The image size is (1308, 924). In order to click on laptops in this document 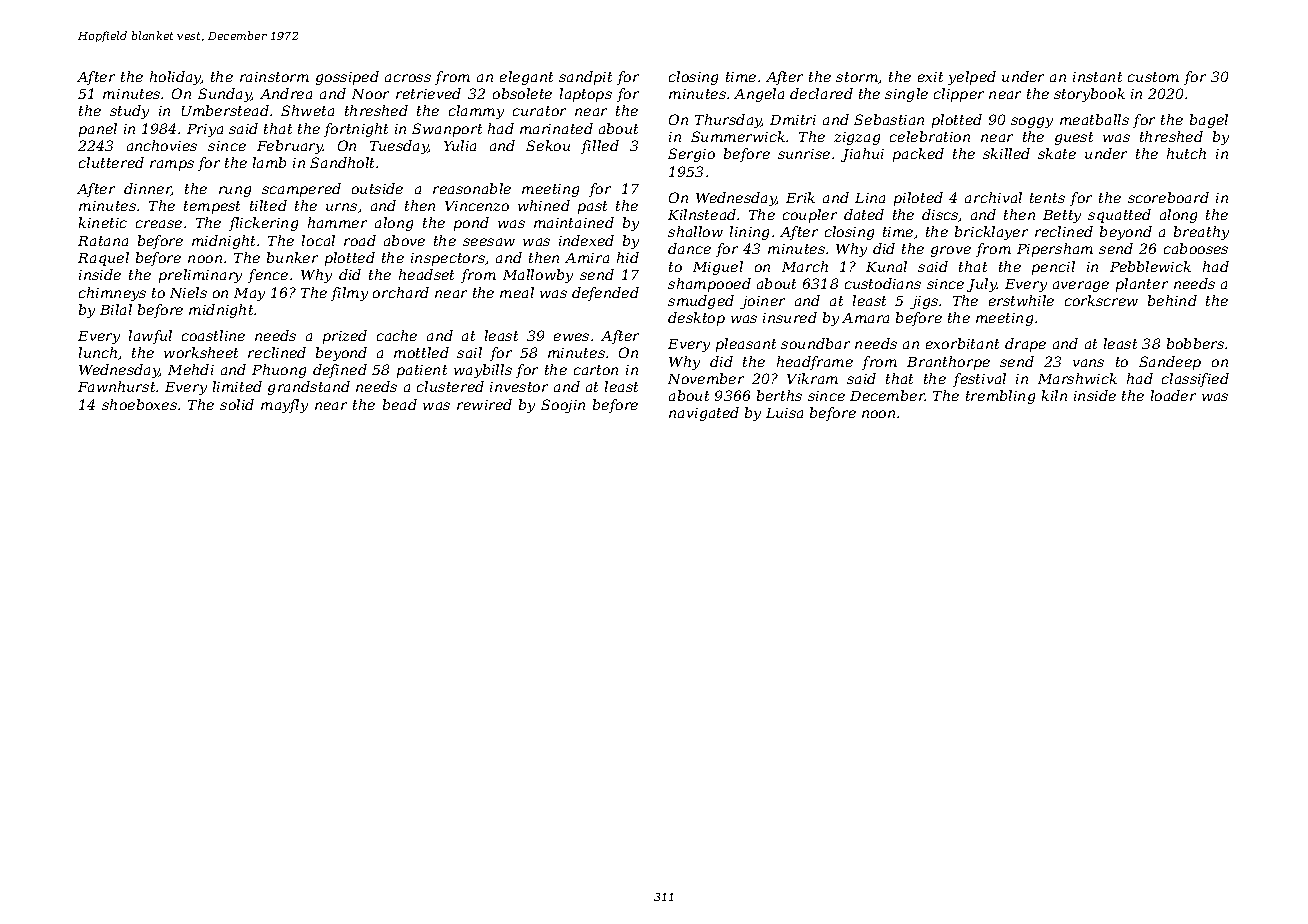, I will do `click(586, 95)`.
